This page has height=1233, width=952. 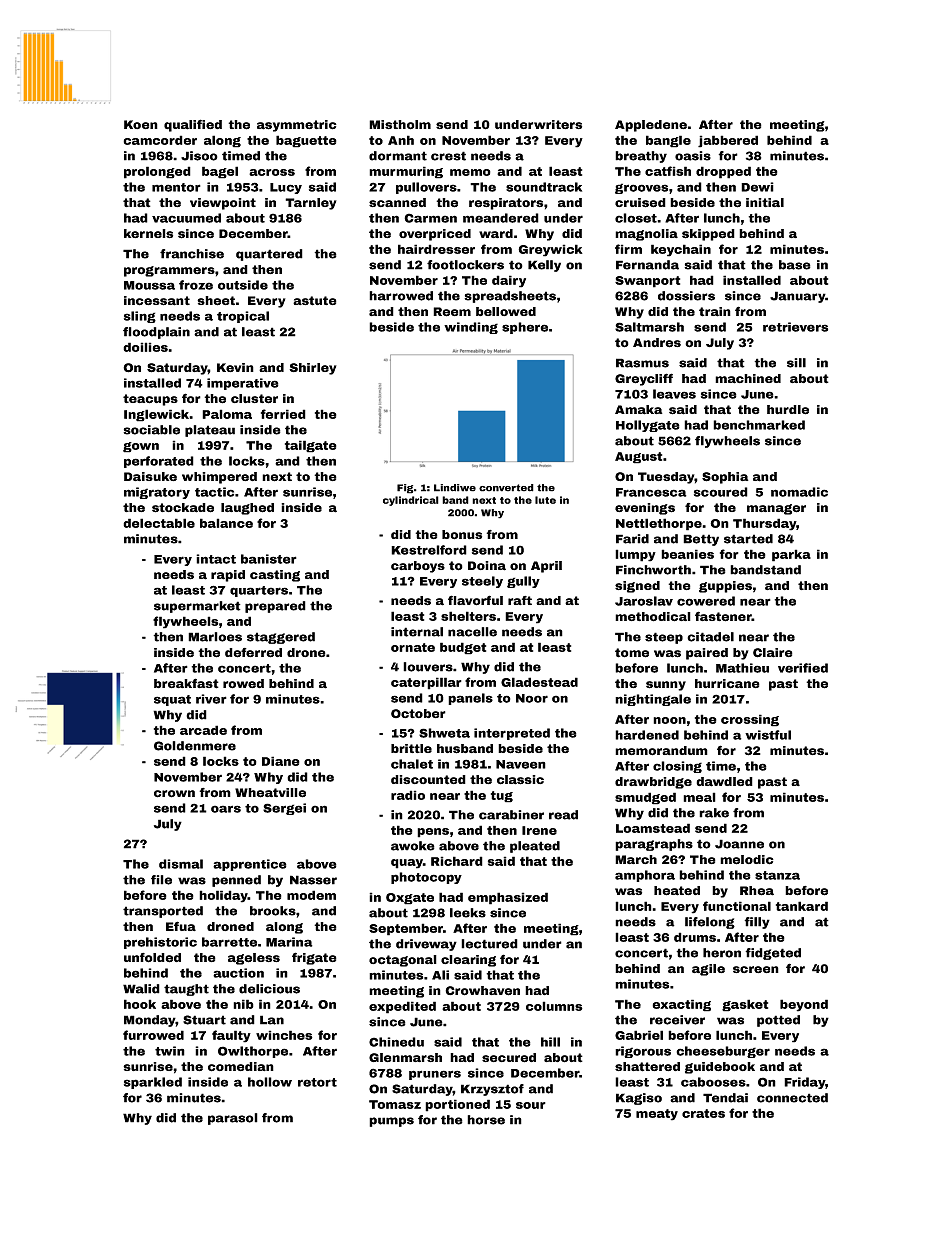 I want to click on breathy, so click(x=641, y=157).
